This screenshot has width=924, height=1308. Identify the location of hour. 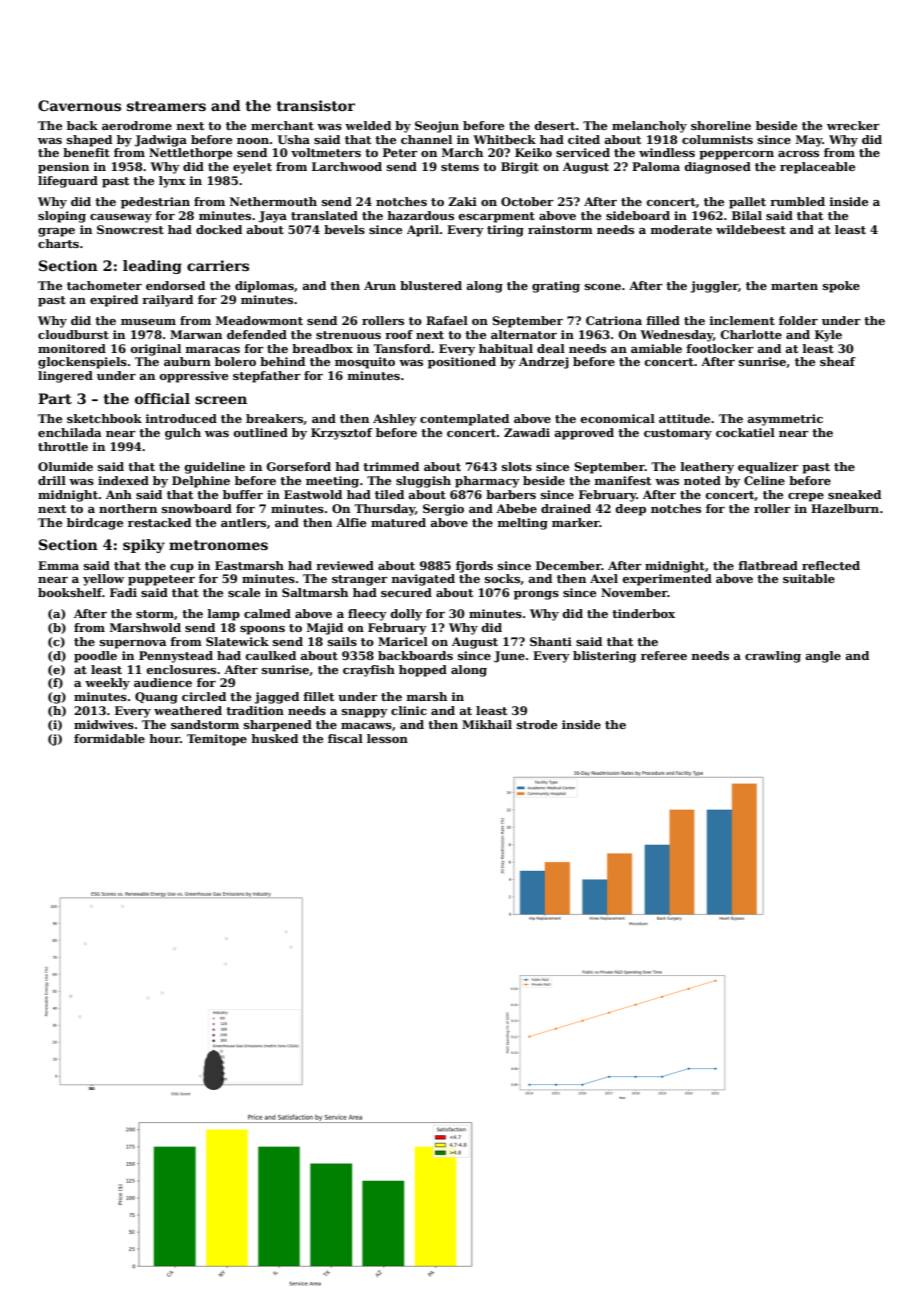
(164, 738).
